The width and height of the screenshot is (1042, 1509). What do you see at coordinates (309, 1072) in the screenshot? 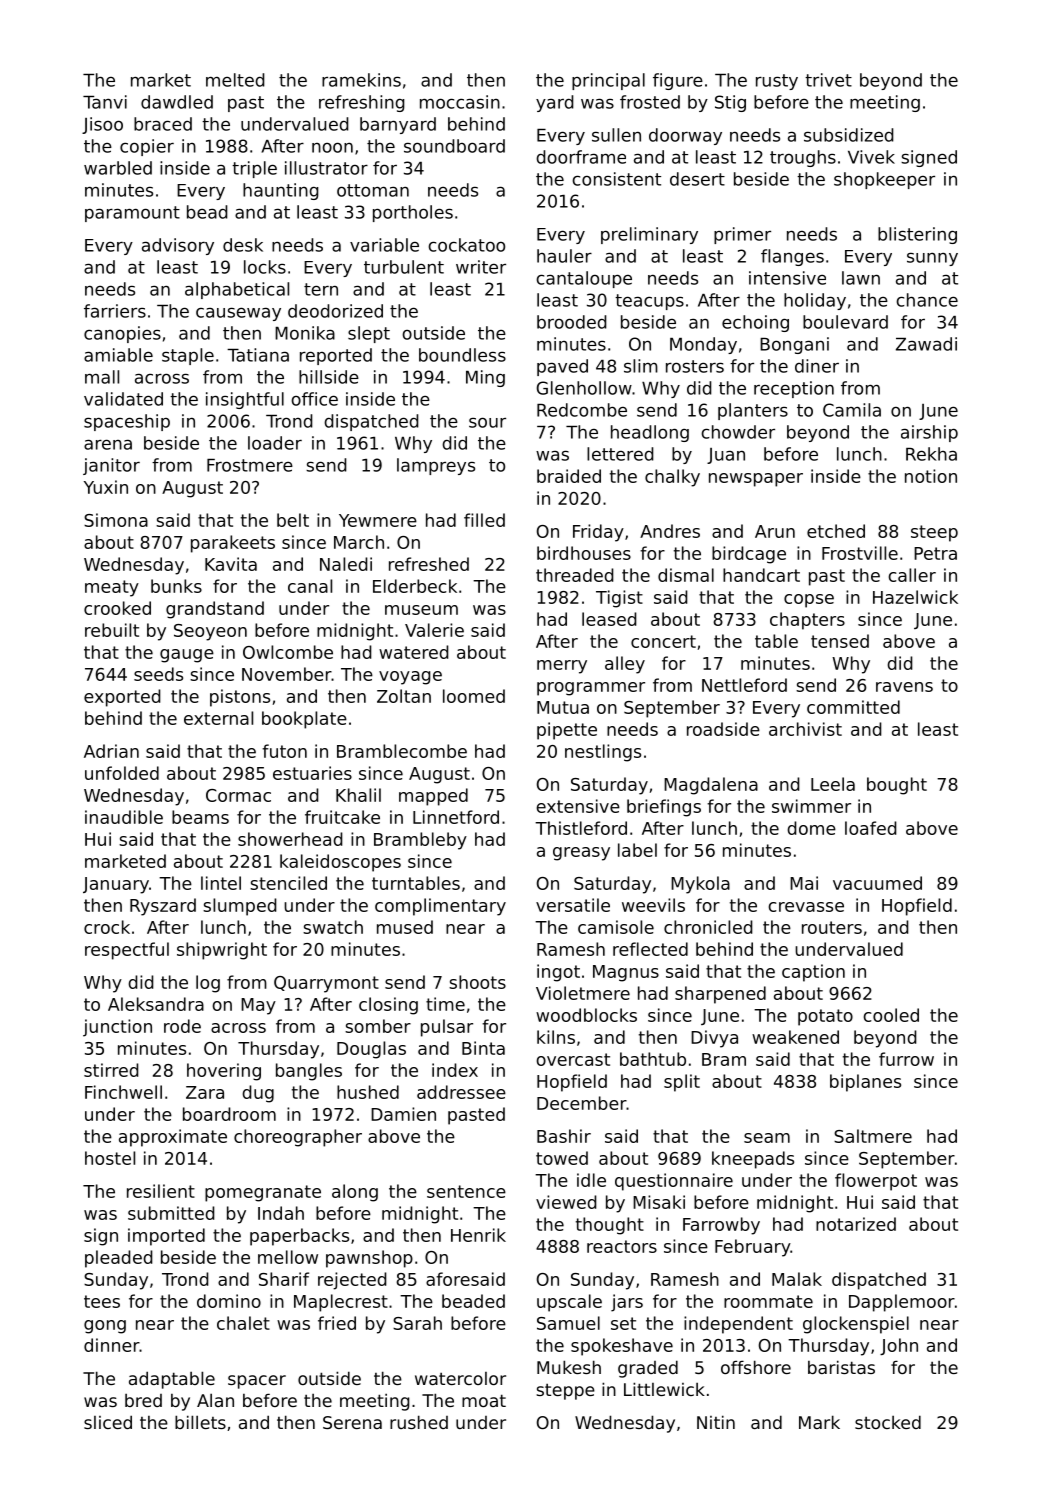
I see `bangles` at bounding box center [309, 1072].
